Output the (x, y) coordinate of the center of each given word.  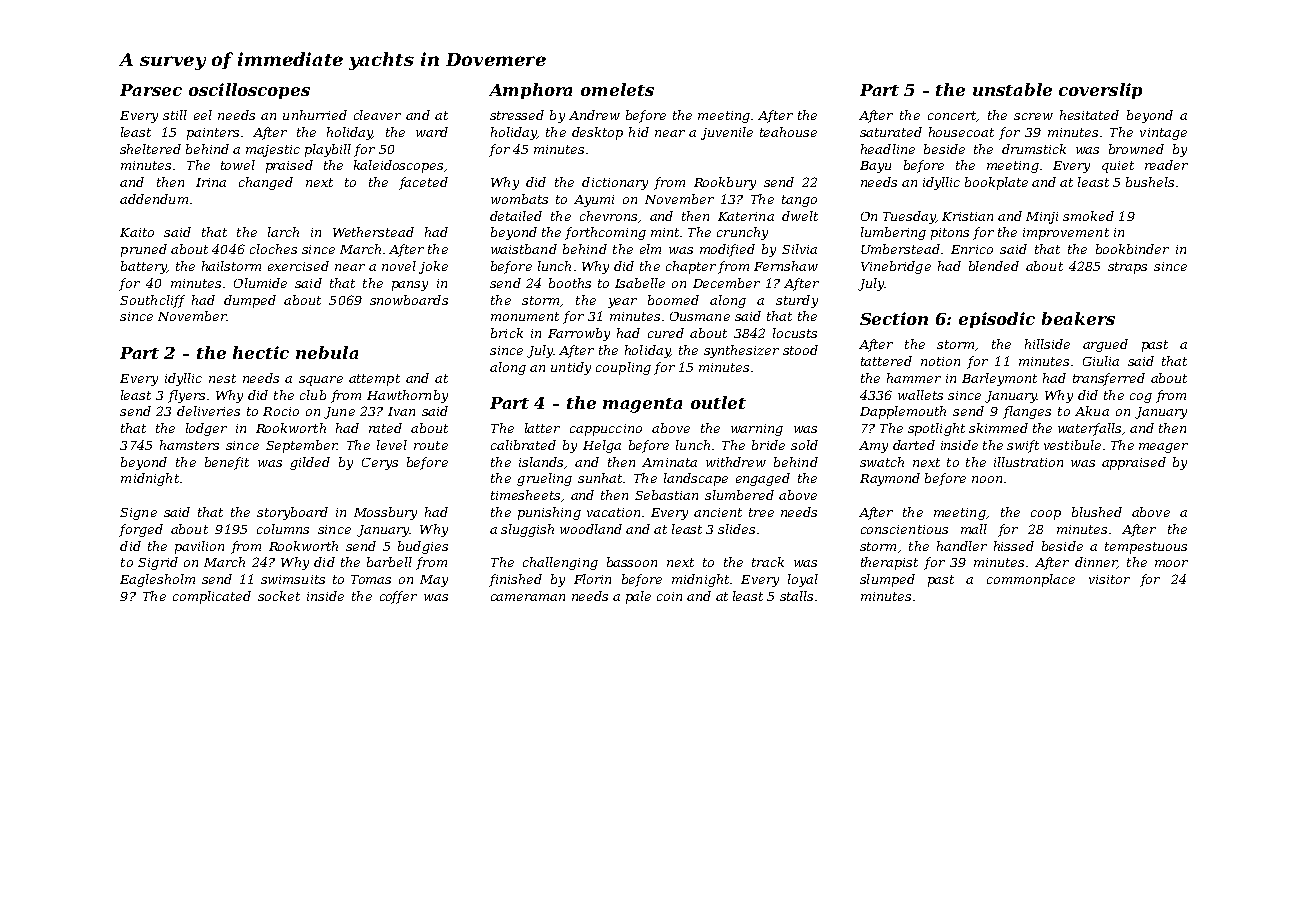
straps (1127, 268)
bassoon (632, 562)
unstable (1012, 89)
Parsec (151, 90)
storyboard (292, 513)
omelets (617, 89)
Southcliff (152, 301)
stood (800, 350)
